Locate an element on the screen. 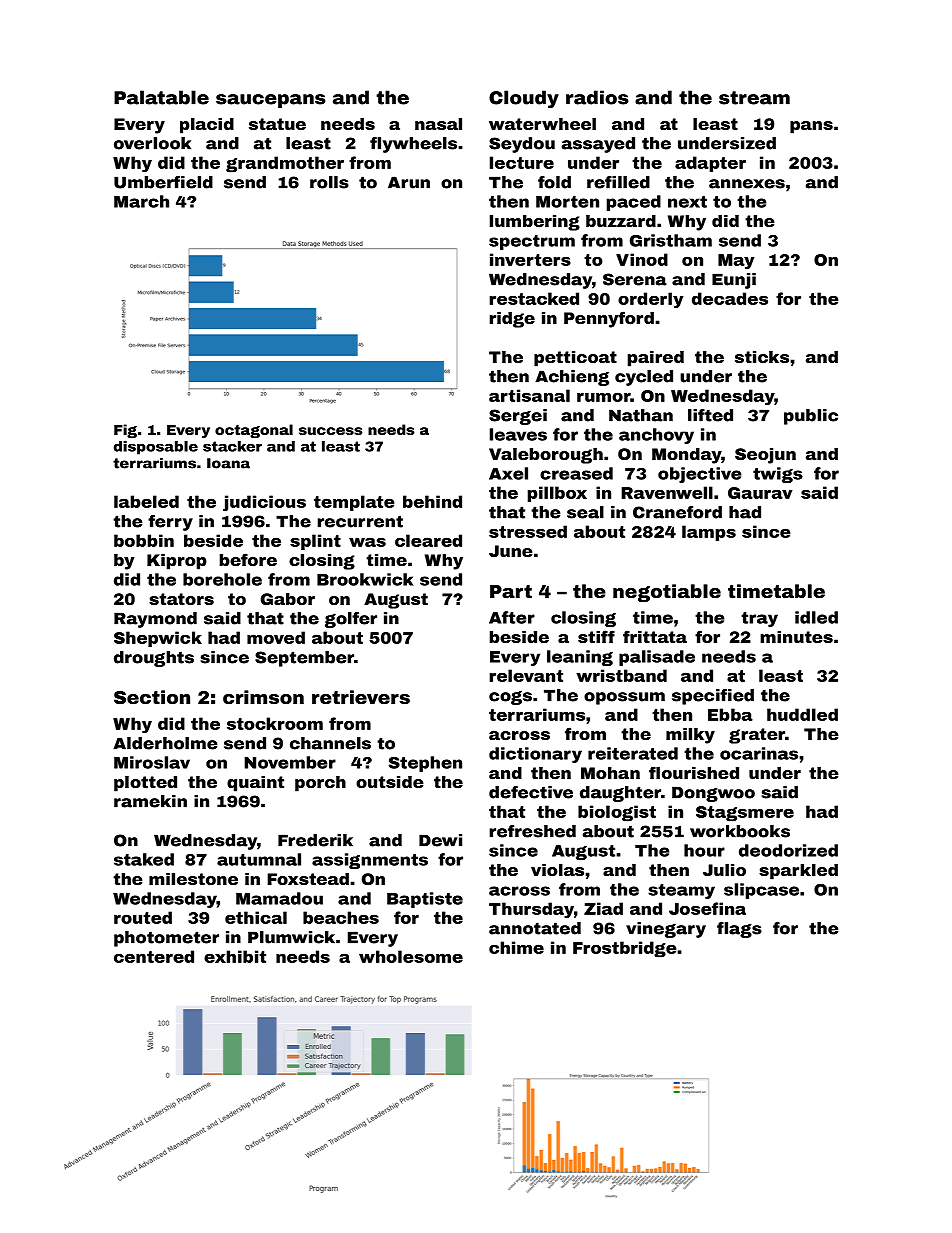  disposable is located at coordinates (156, 448).
